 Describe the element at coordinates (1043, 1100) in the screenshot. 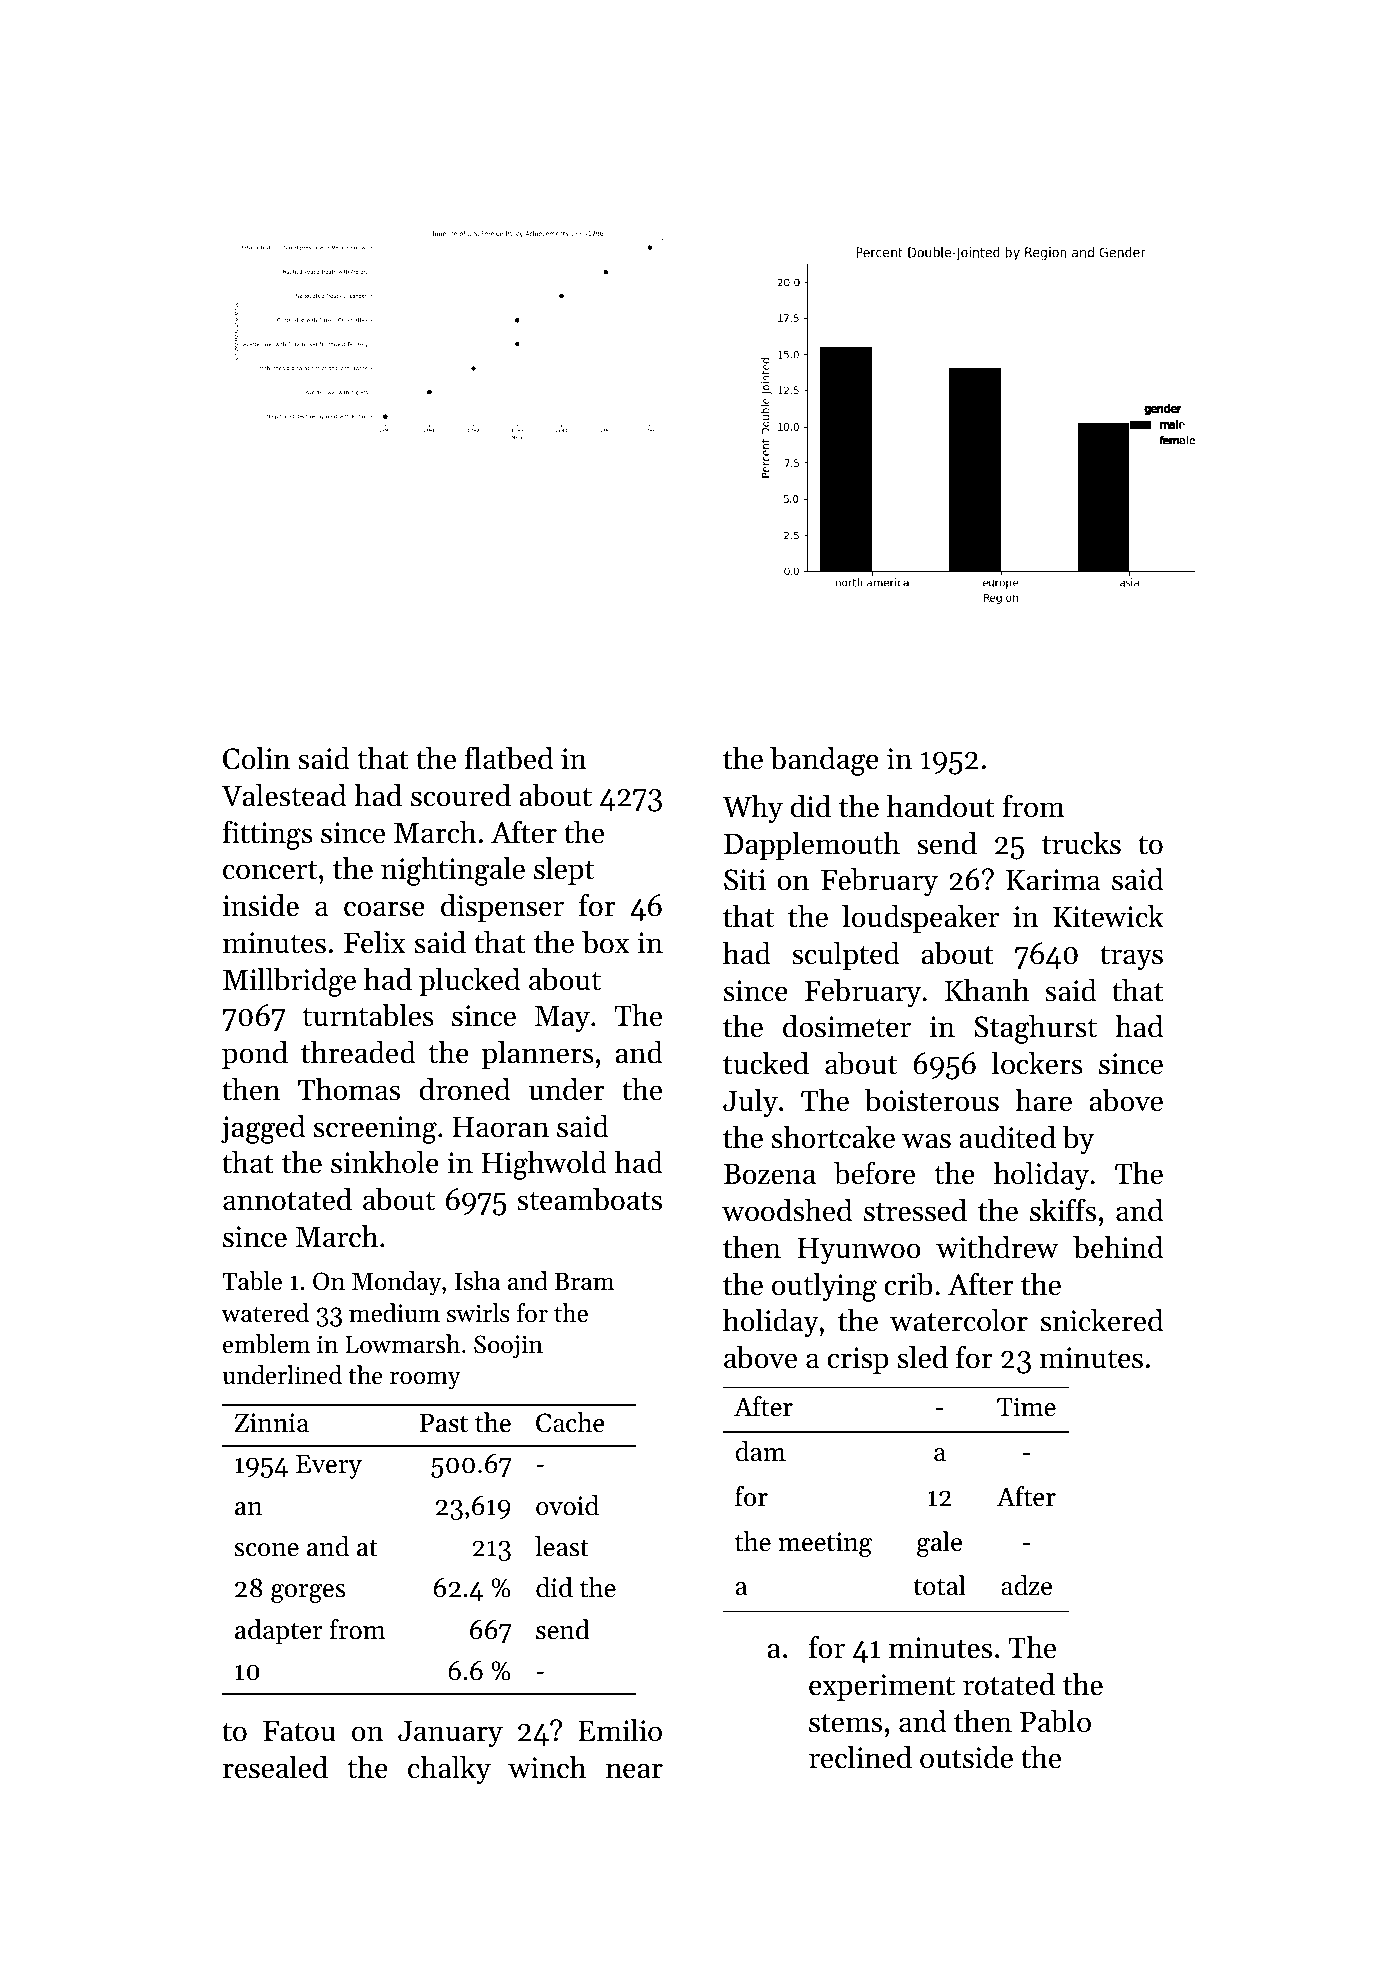

I see `hare` at that location.
